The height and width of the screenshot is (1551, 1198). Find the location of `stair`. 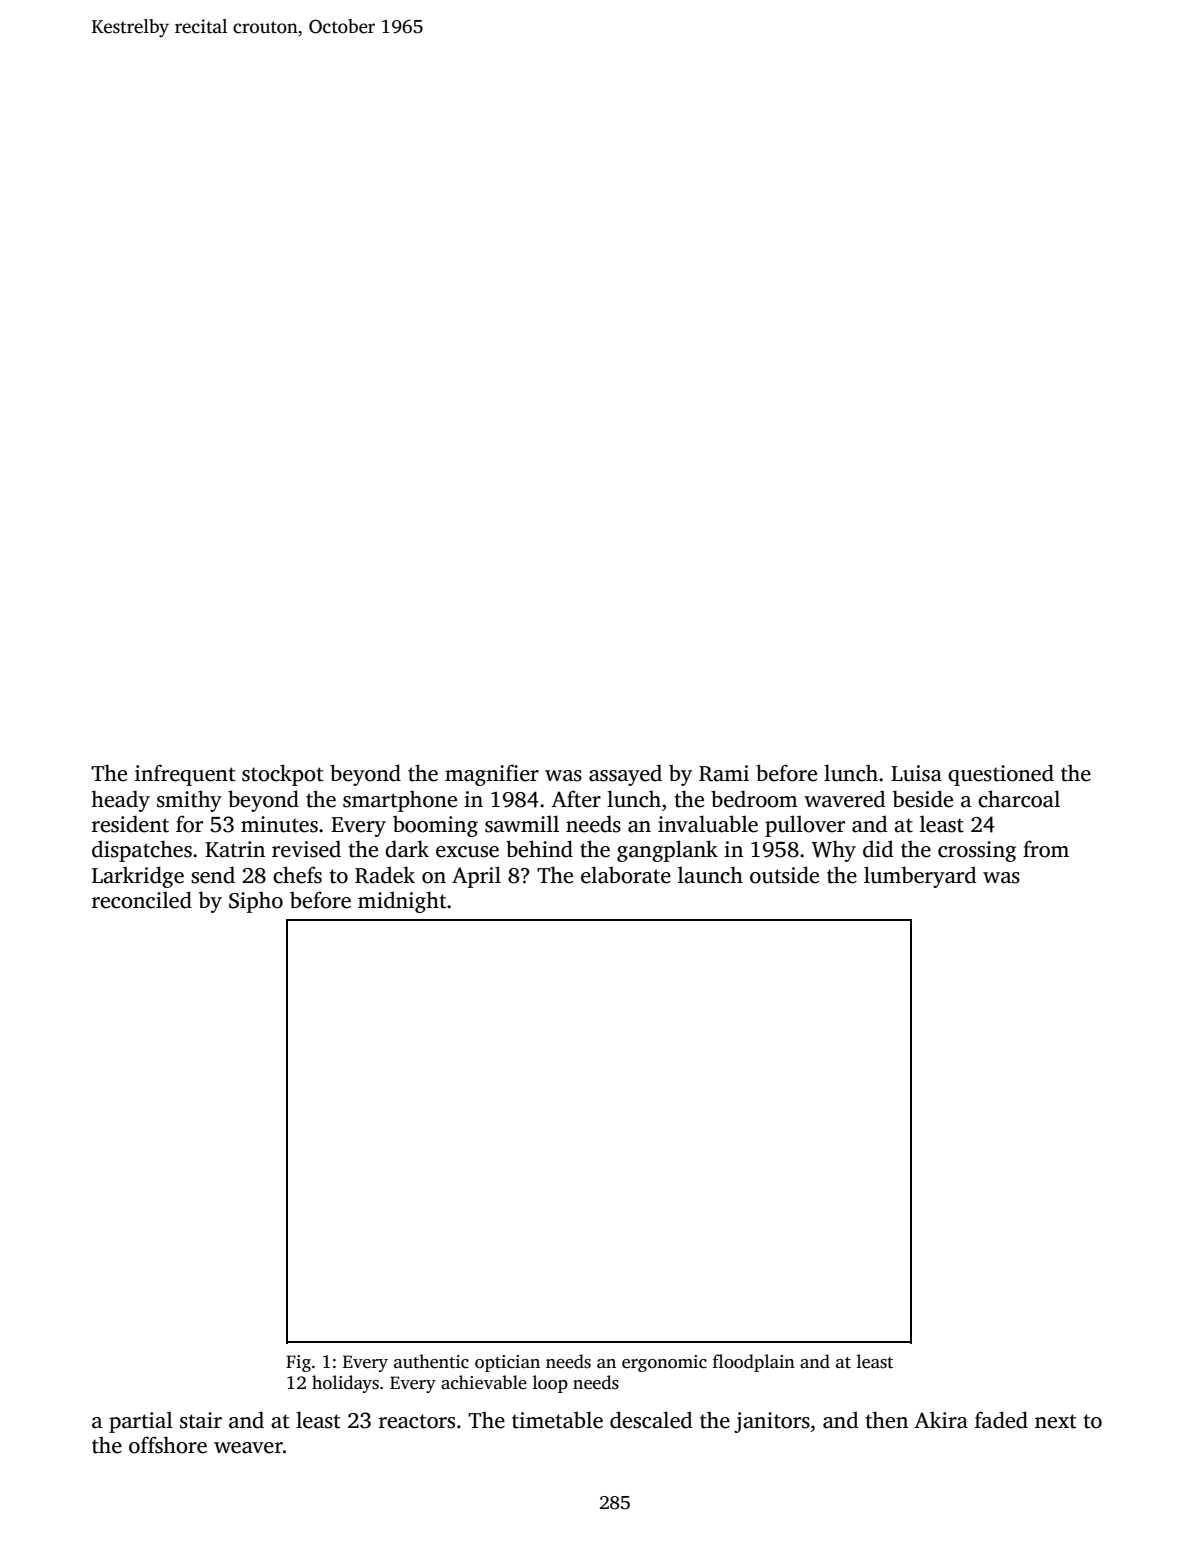

stair is located at coordinates (201, 1420).
